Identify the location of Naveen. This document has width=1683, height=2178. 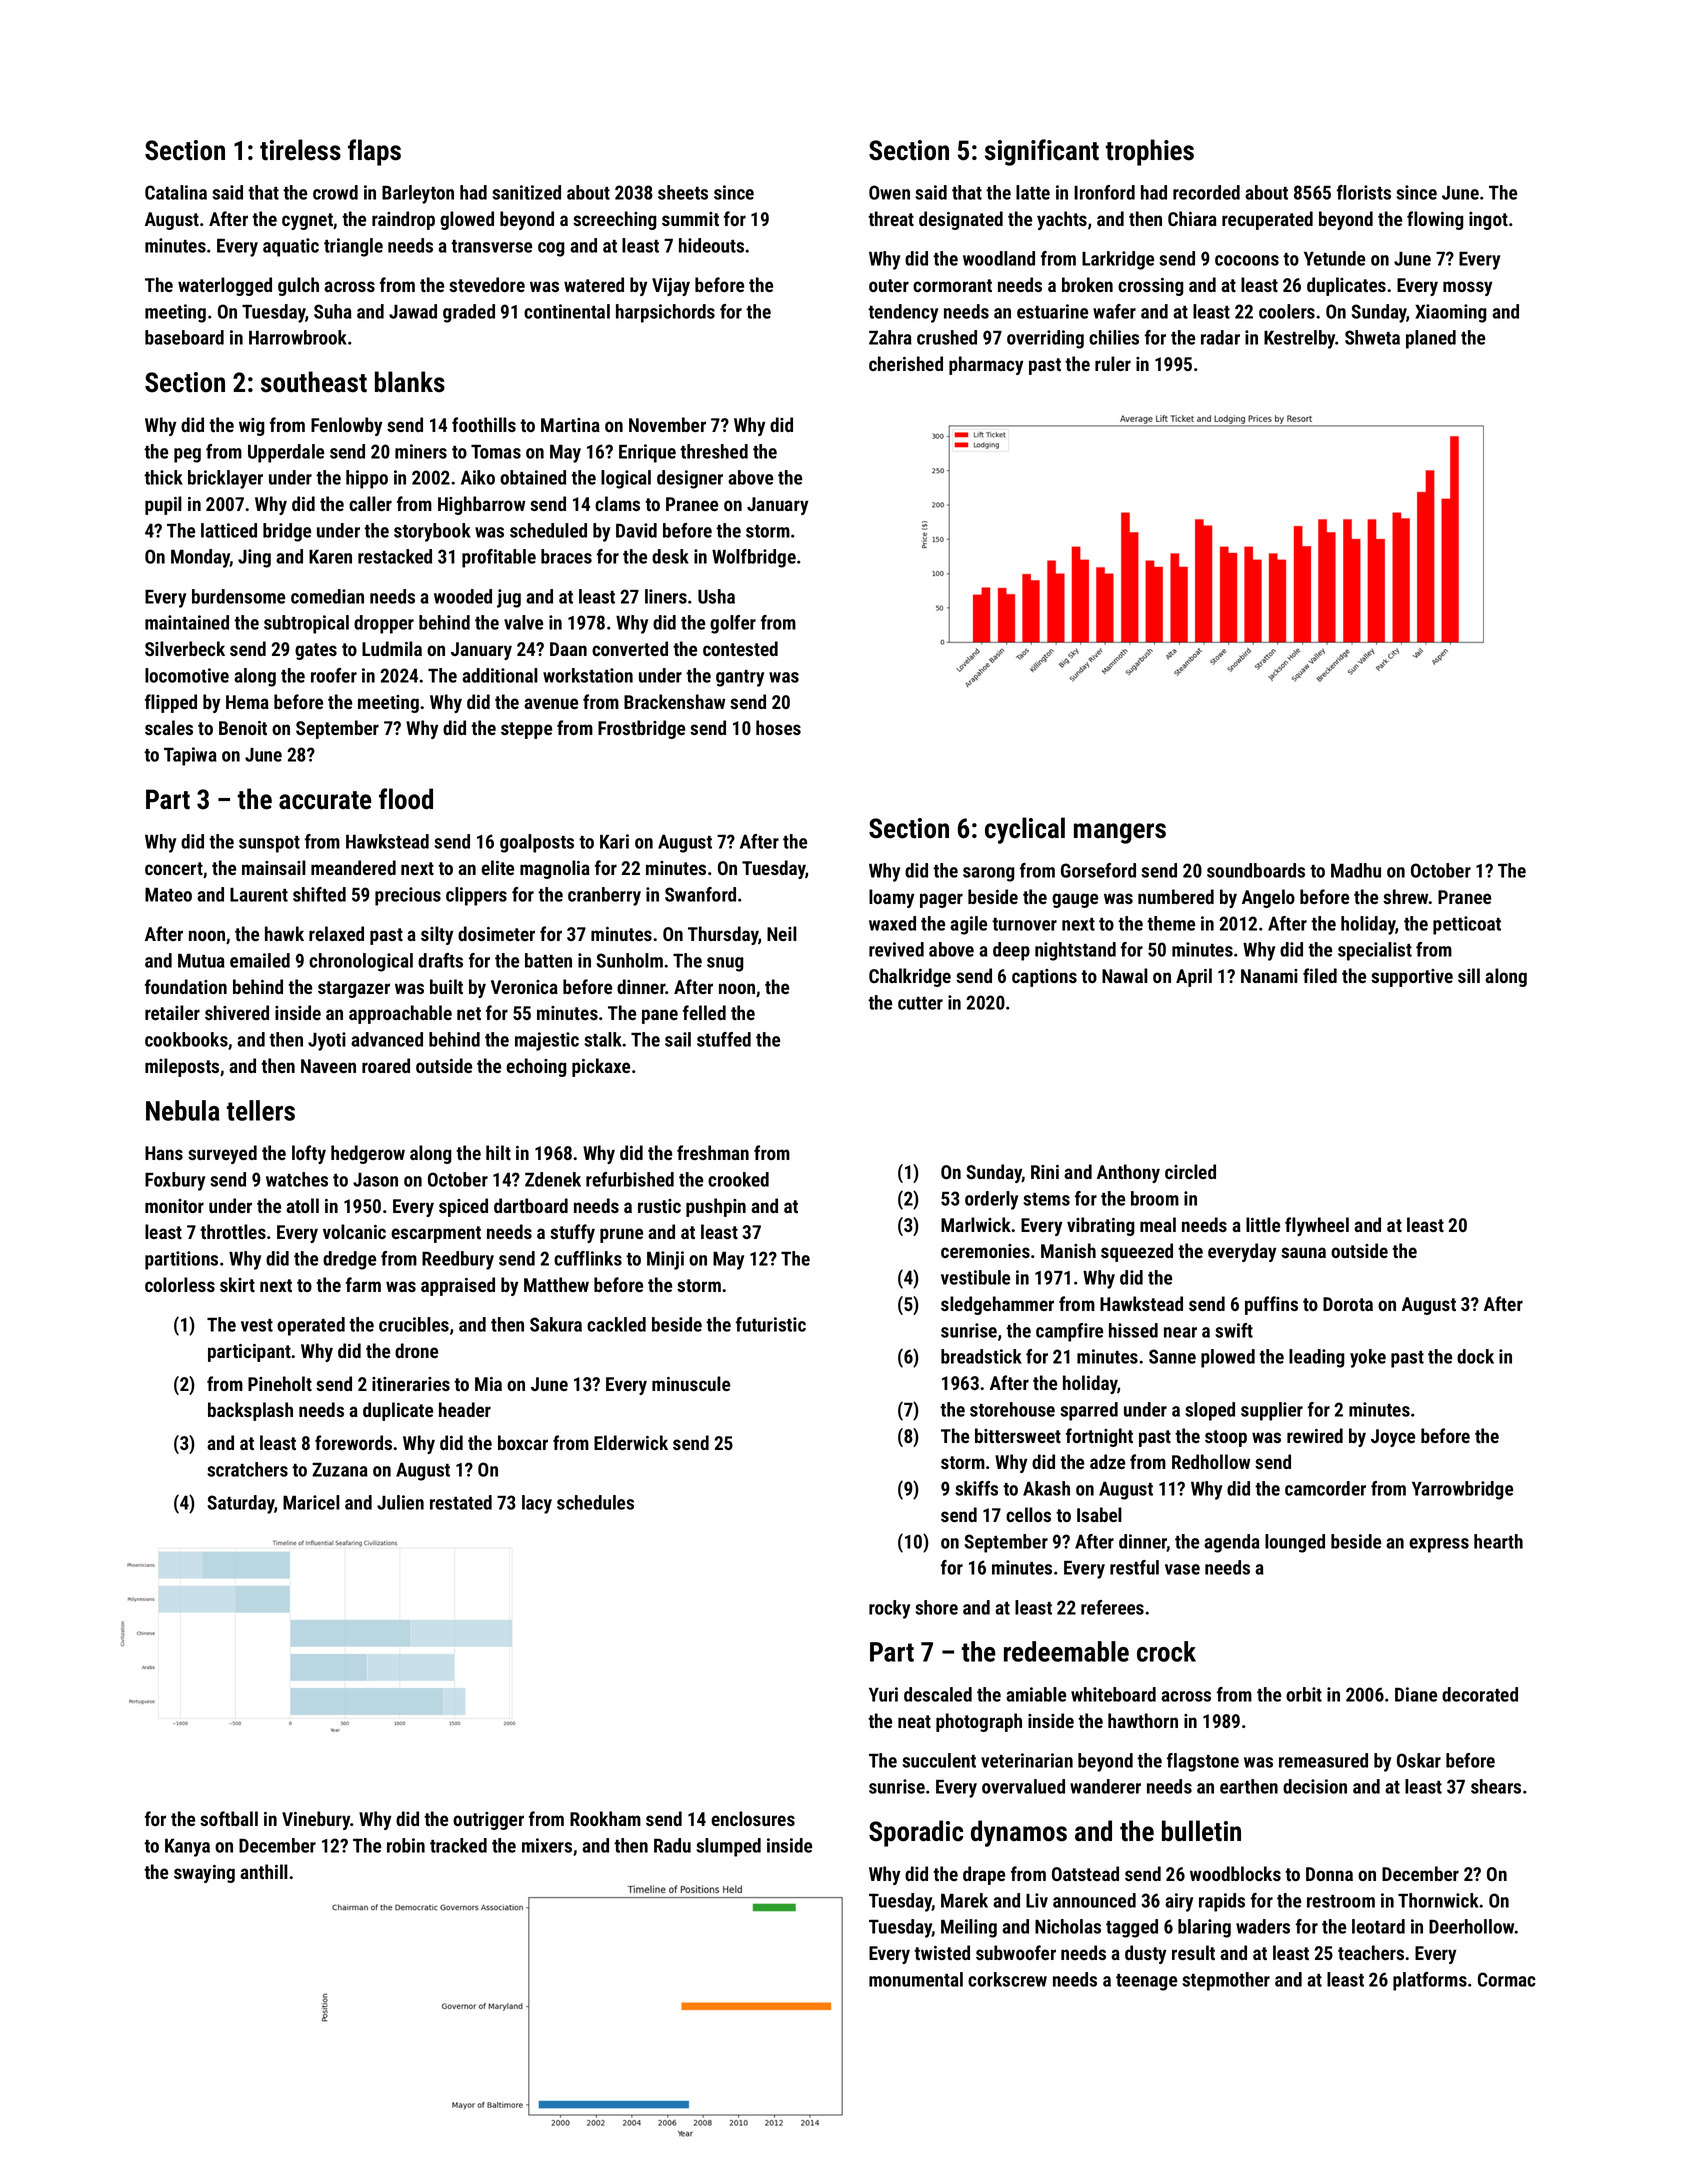
(328, 1066).
